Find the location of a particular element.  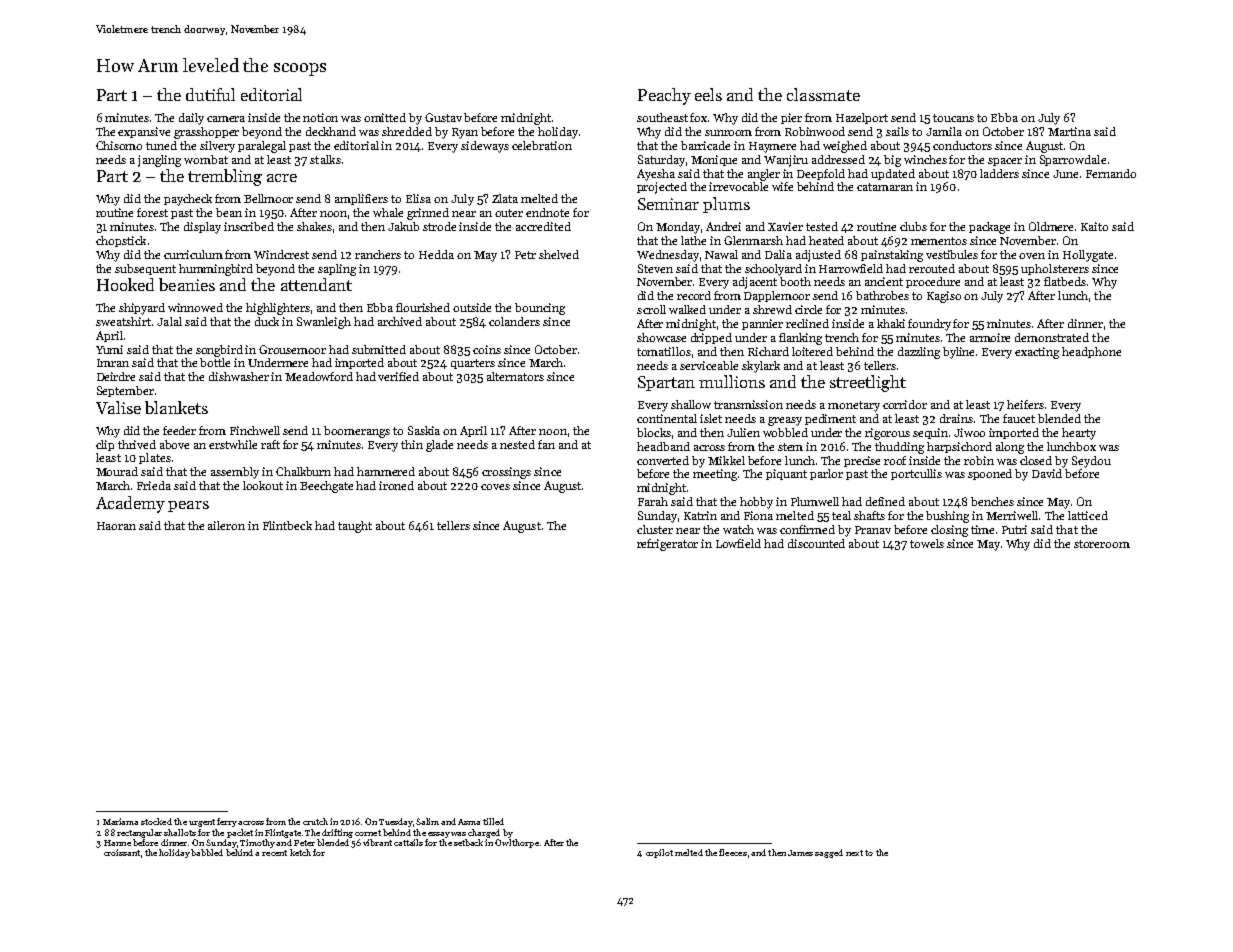

Sparrowdale is located at coordinates (1073, 160).
